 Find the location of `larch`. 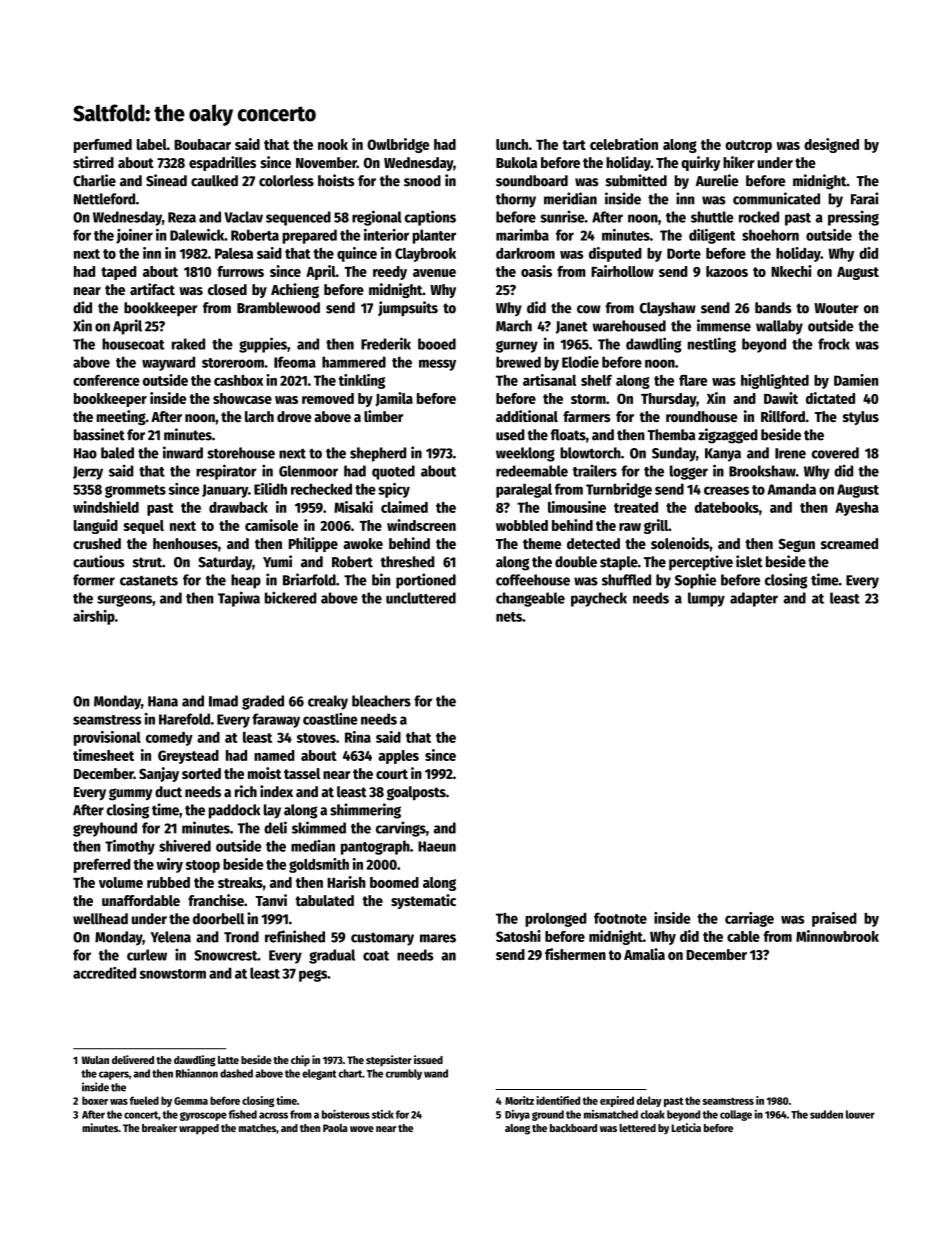

larch is located at coordinates (259, 416).
